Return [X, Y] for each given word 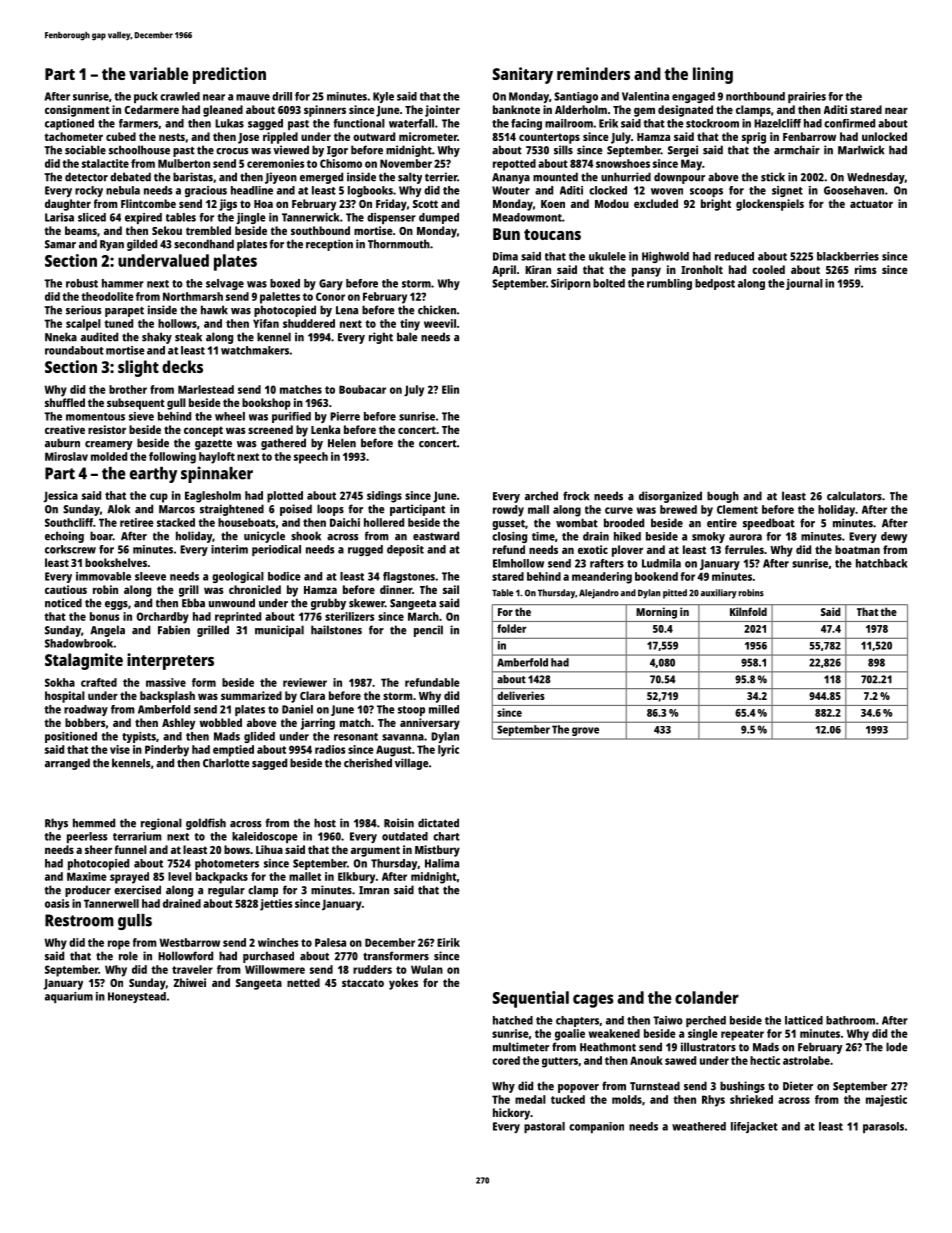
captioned [69, 124]
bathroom [850, 1020]
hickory [511, 1114]
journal [804, 284]
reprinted [238, 618]
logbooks [370, 191]
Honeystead [137, 997]
